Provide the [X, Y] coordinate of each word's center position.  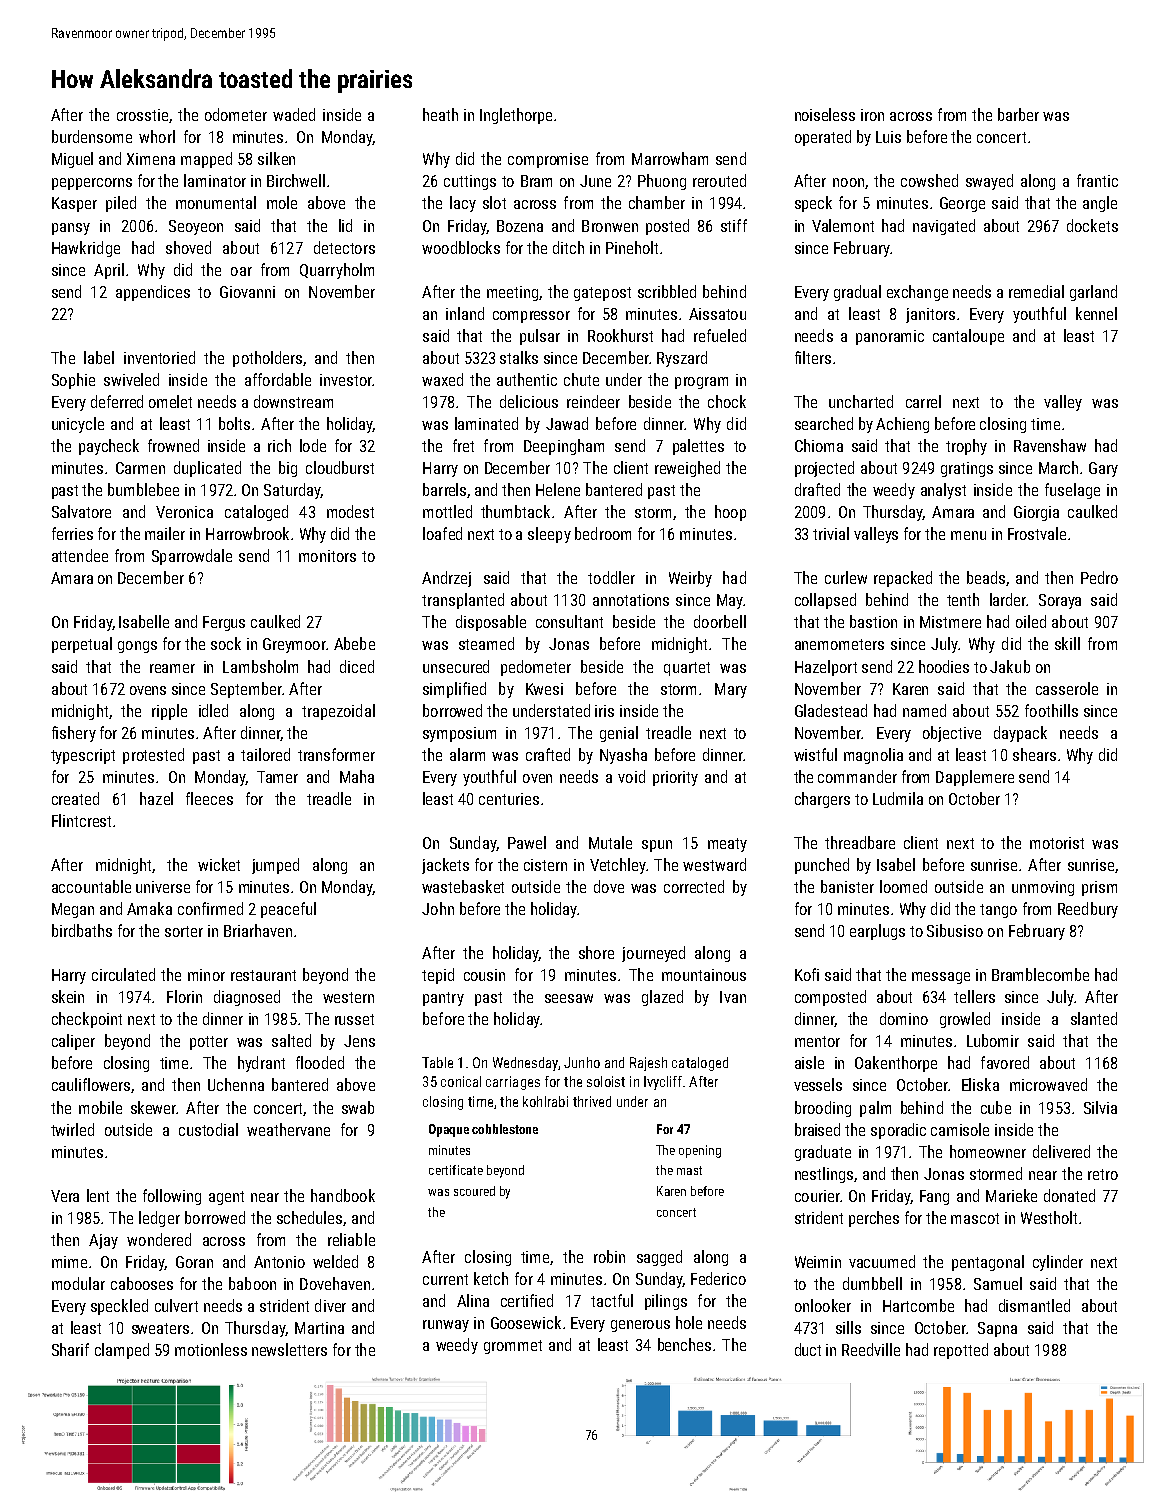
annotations [631, 600]
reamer [172, 668]
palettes [698, 447]
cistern [545, 865]
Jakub [1010, 666]
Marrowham [670, 158]
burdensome [92, 136]
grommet [513, 1347]
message [941, 978]
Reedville [871, 1349]
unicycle [78, 425]
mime [69, 1262]
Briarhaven [258, 930]
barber [1018, 114]
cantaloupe [968, 337]
